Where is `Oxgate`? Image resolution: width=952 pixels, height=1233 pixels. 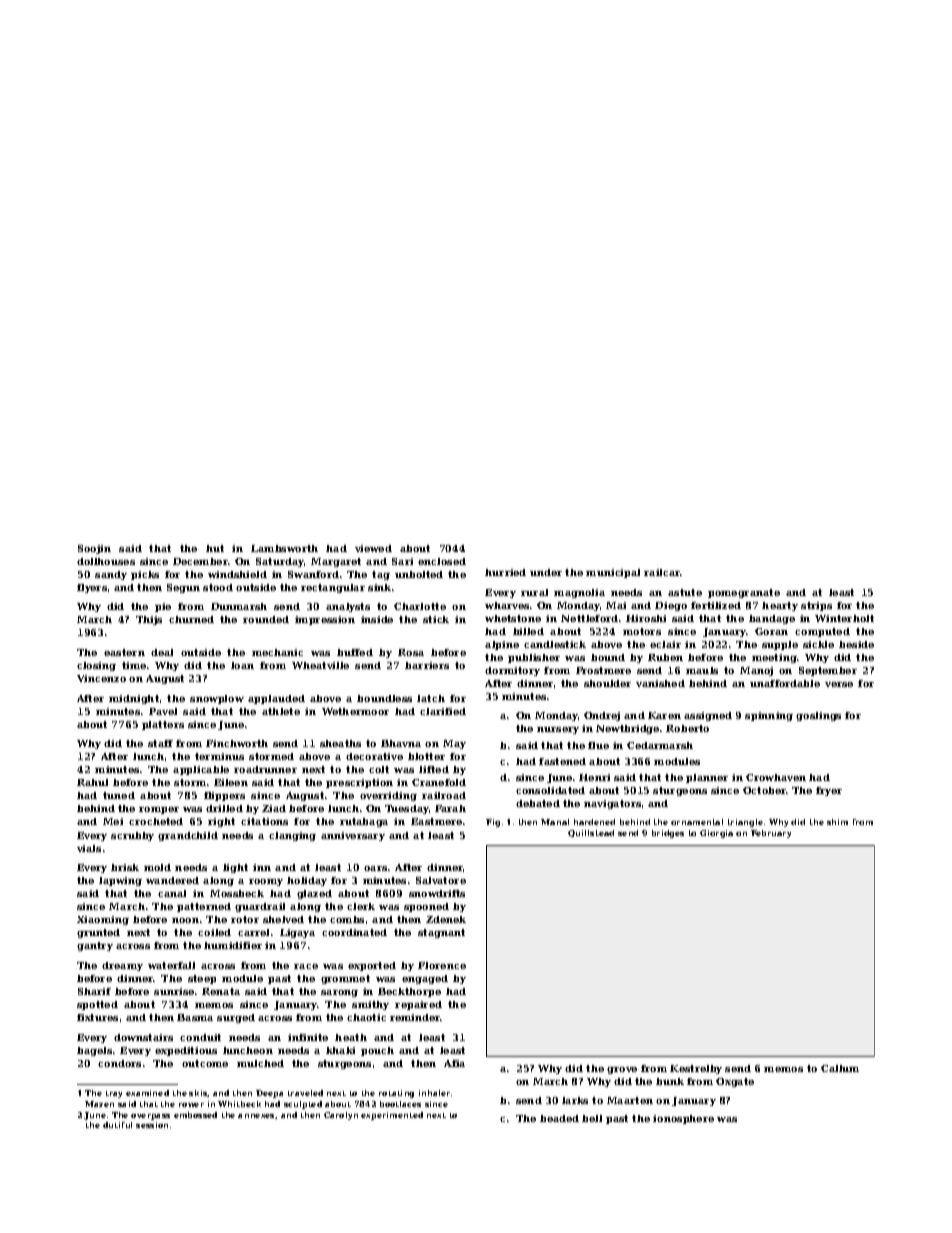 Oxgate is located at coordinates (735, 1082).
